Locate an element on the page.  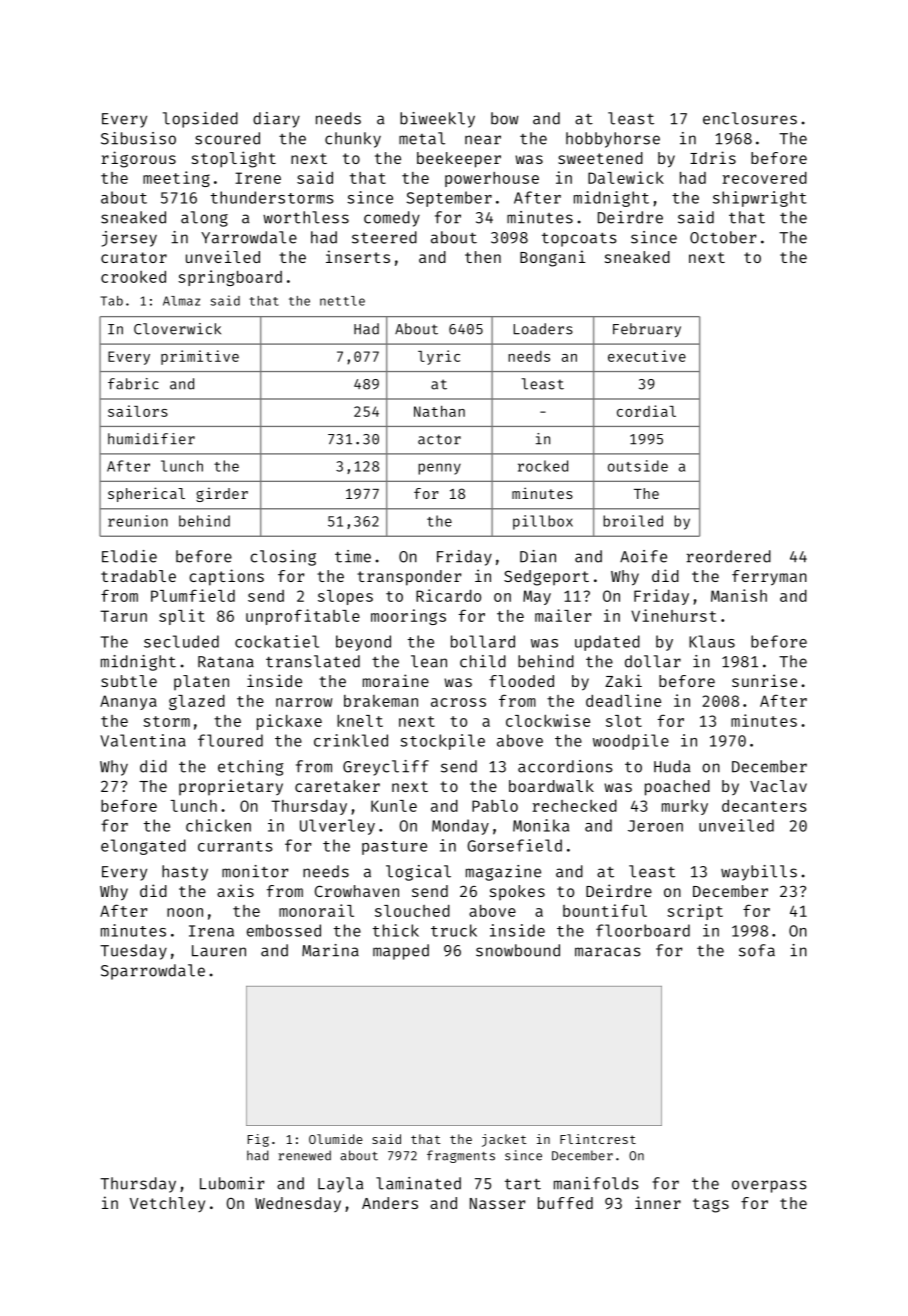
Lubomir is located at coordinates (232, 1183).
